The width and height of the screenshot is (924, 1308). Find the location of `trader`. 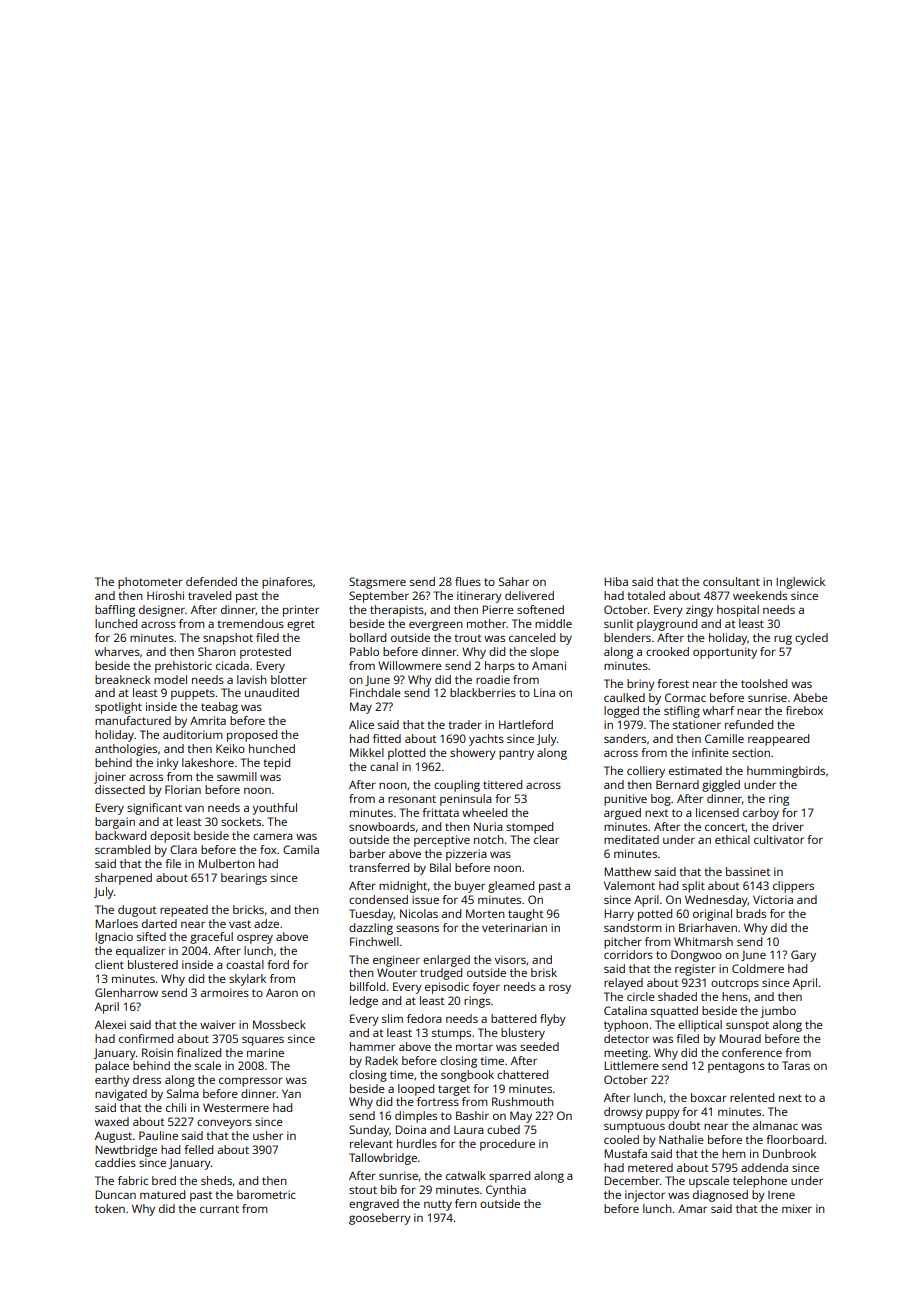

trader is located at coordinates (465, 724).
